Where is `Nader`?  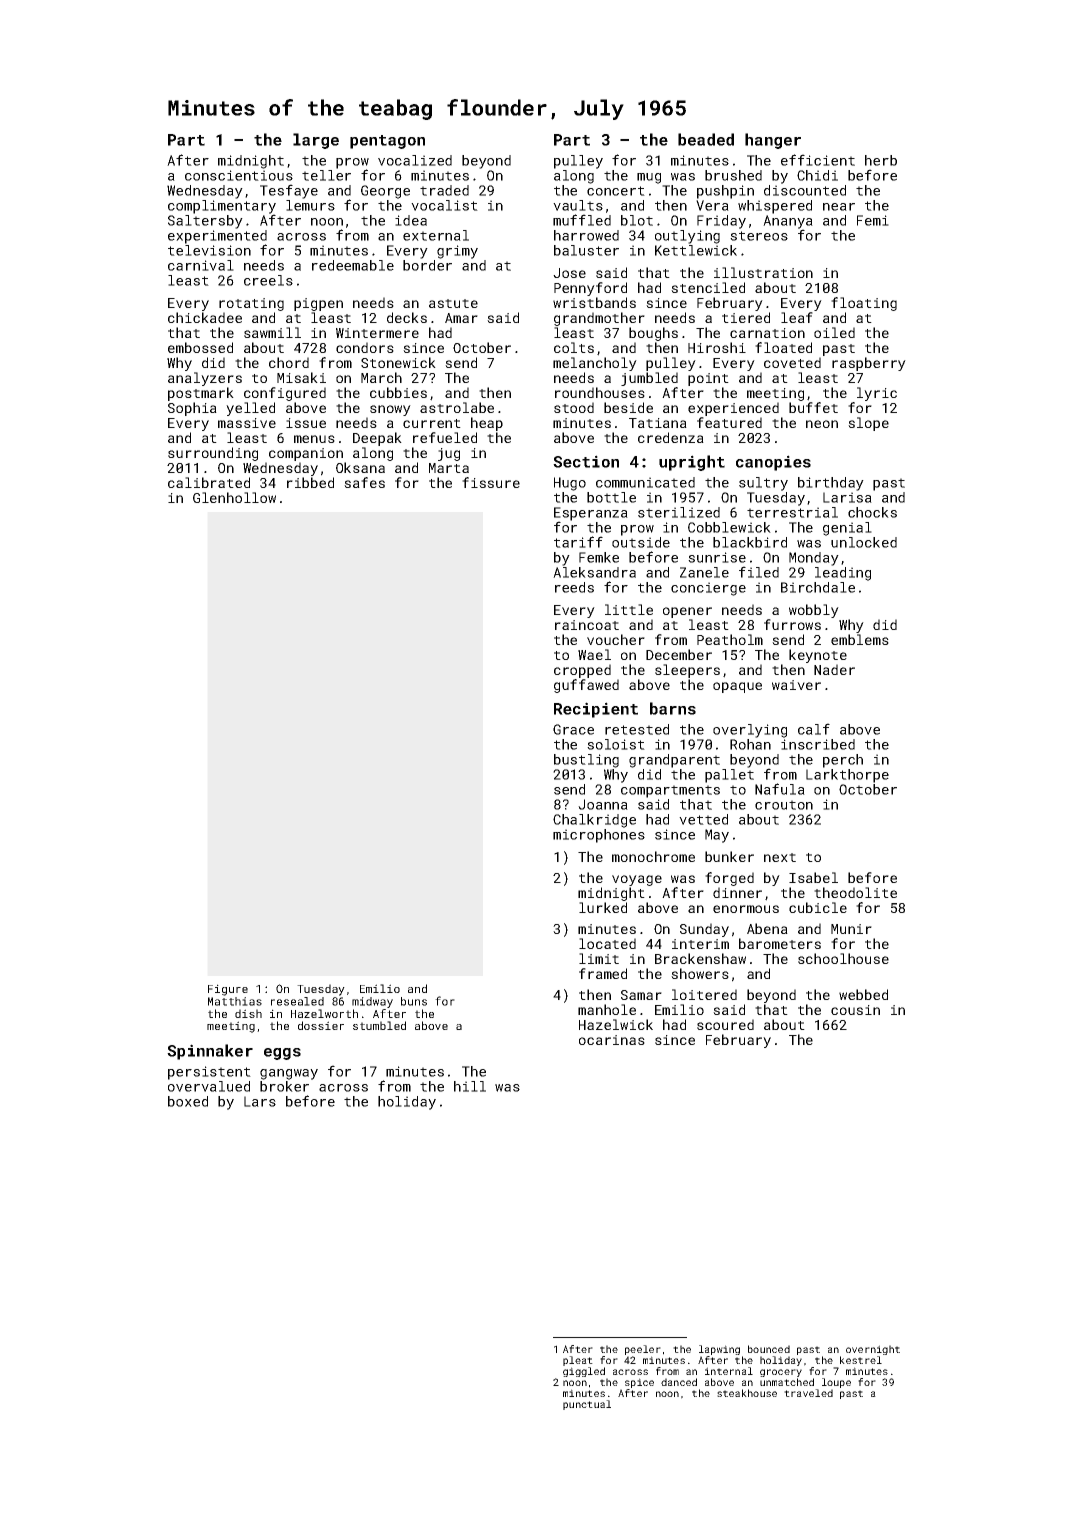
Nader is located at coordinates (834, 669).
